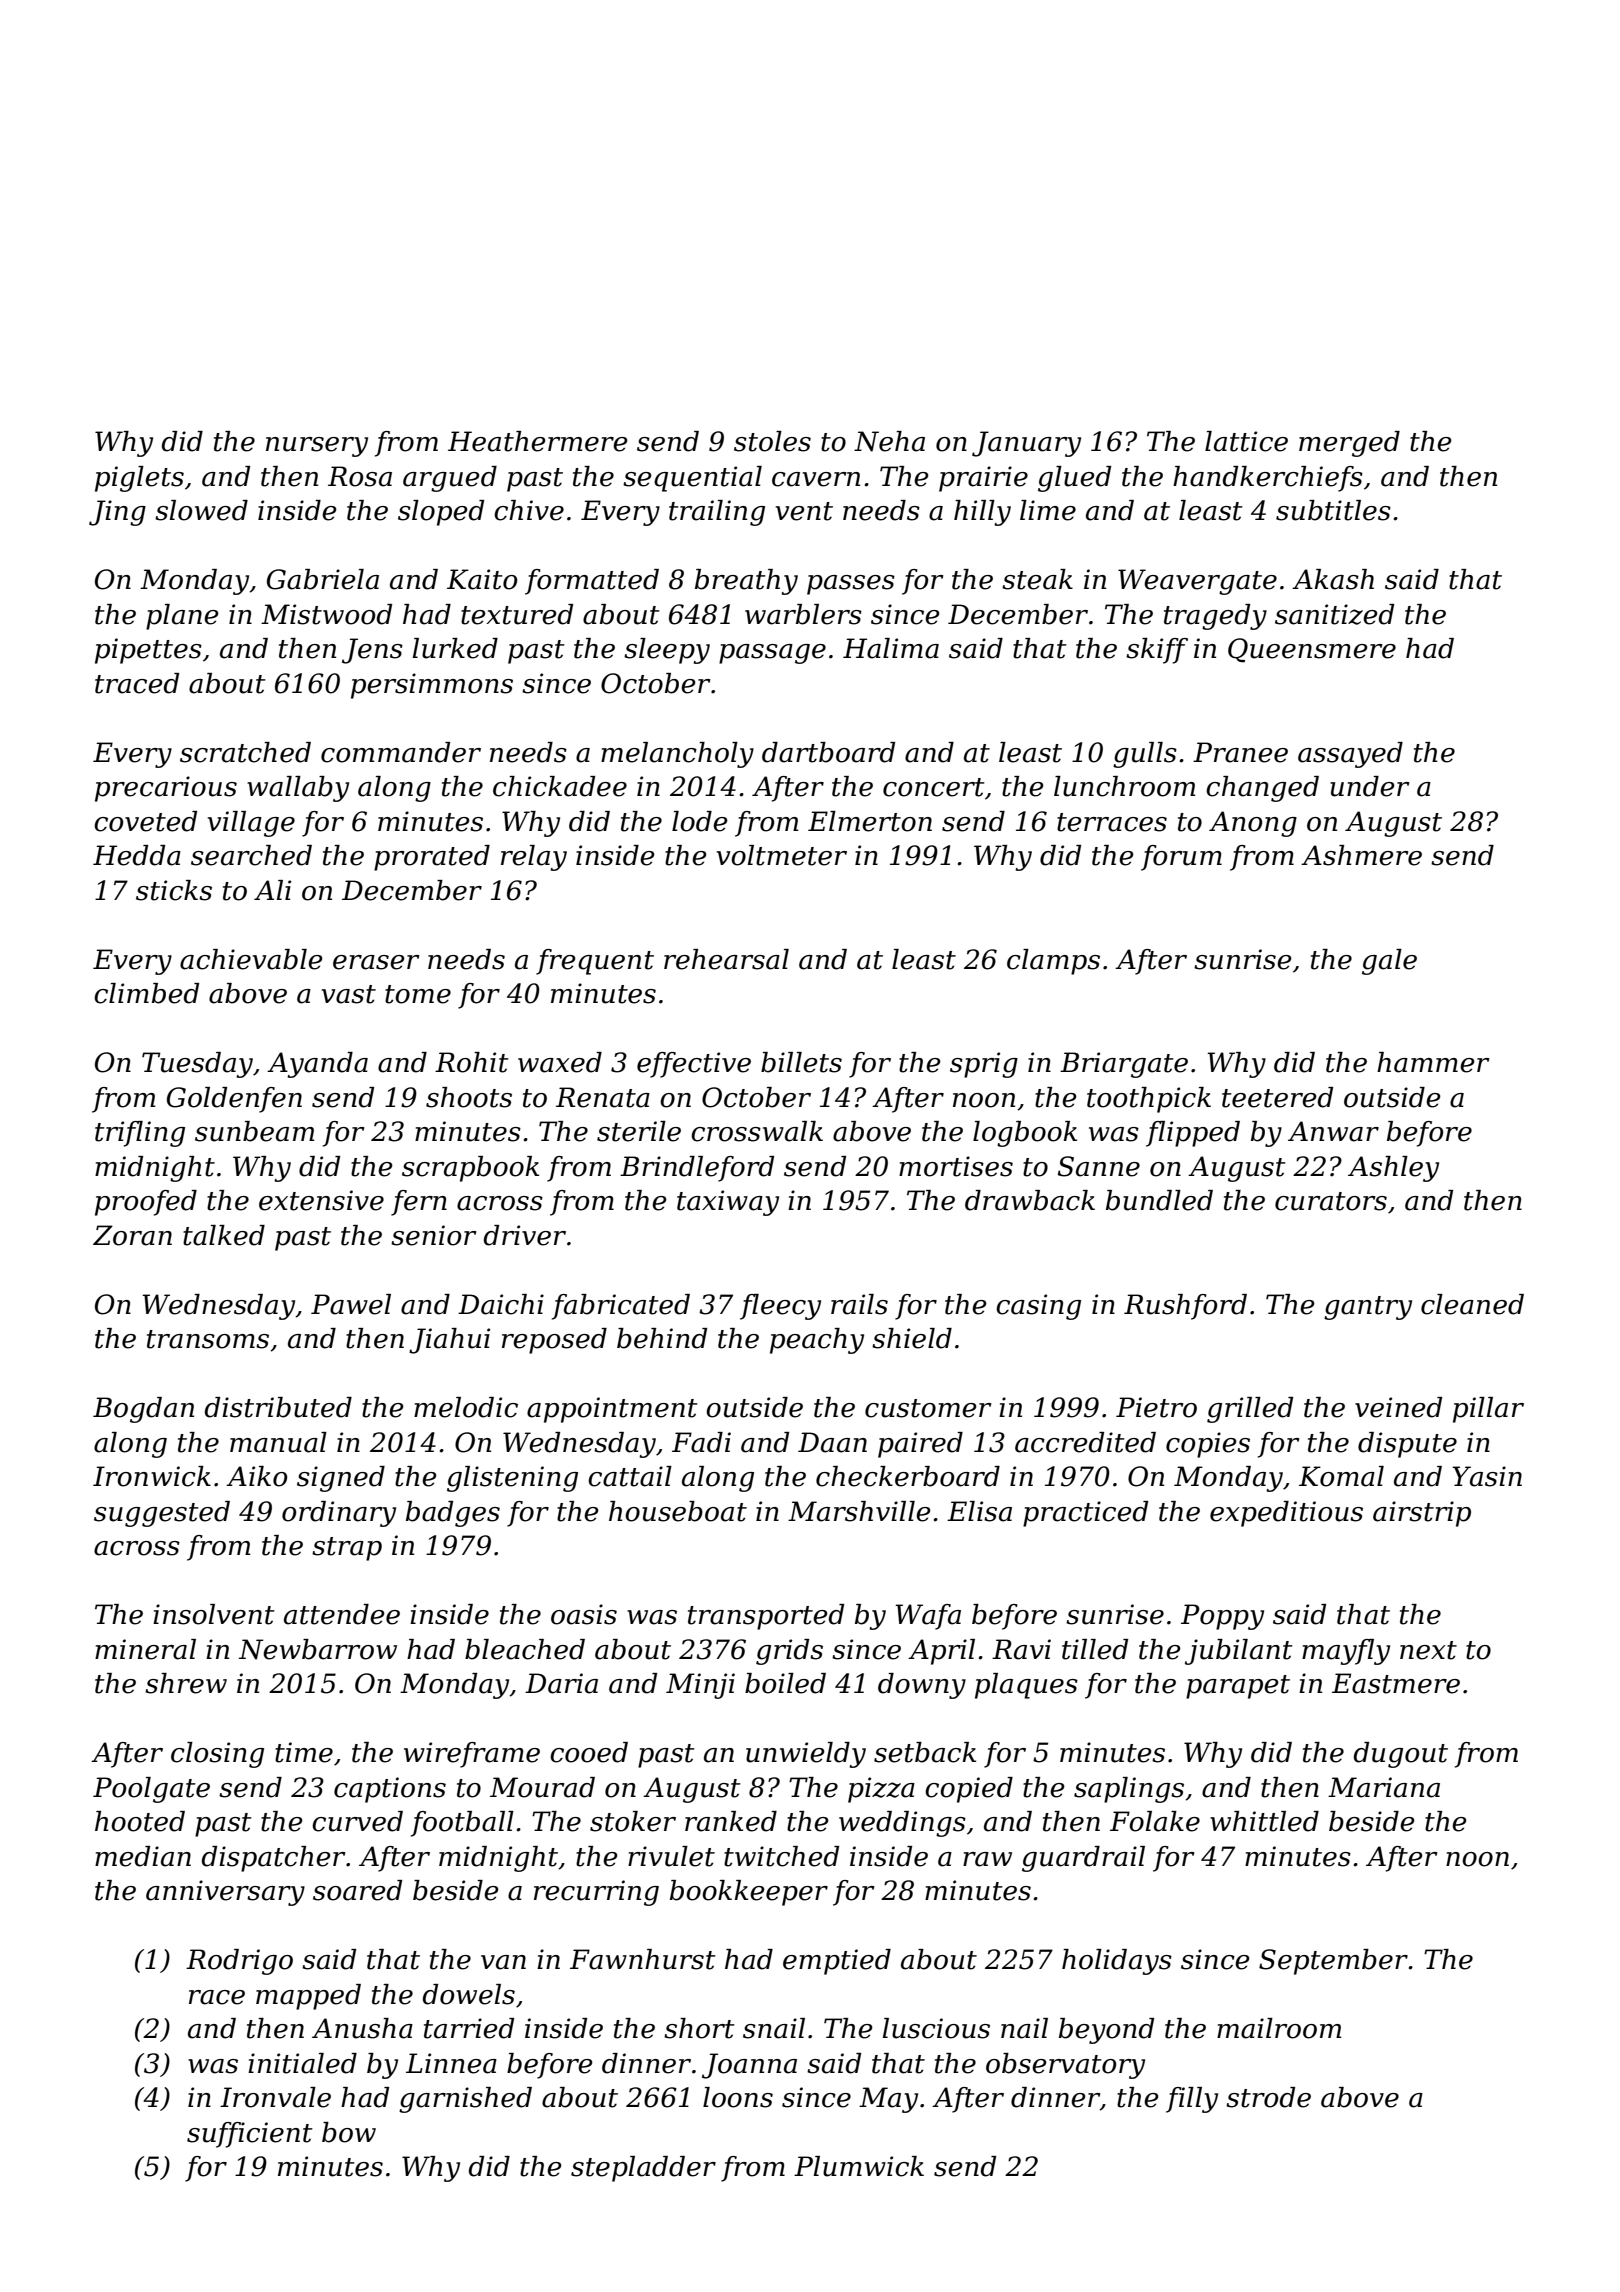  What do you see at coordinates (143, 1410) in the screenshot?
I see `Bogdan` at bounding box center [143, 1410].
